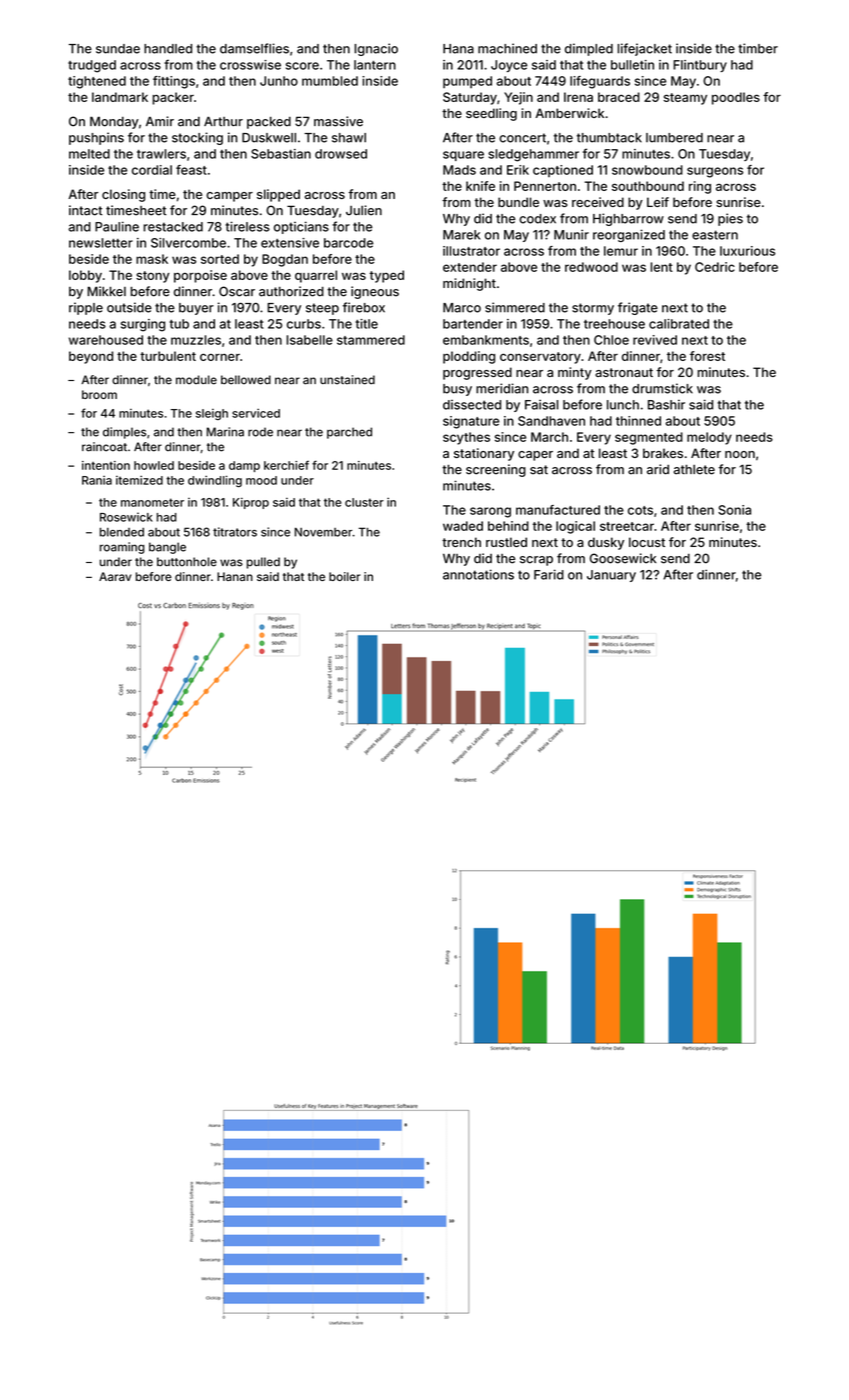 Image resolution: width=849 pixels, height=1400 pixels. I want to click on Chloe, so click(611, 340).
